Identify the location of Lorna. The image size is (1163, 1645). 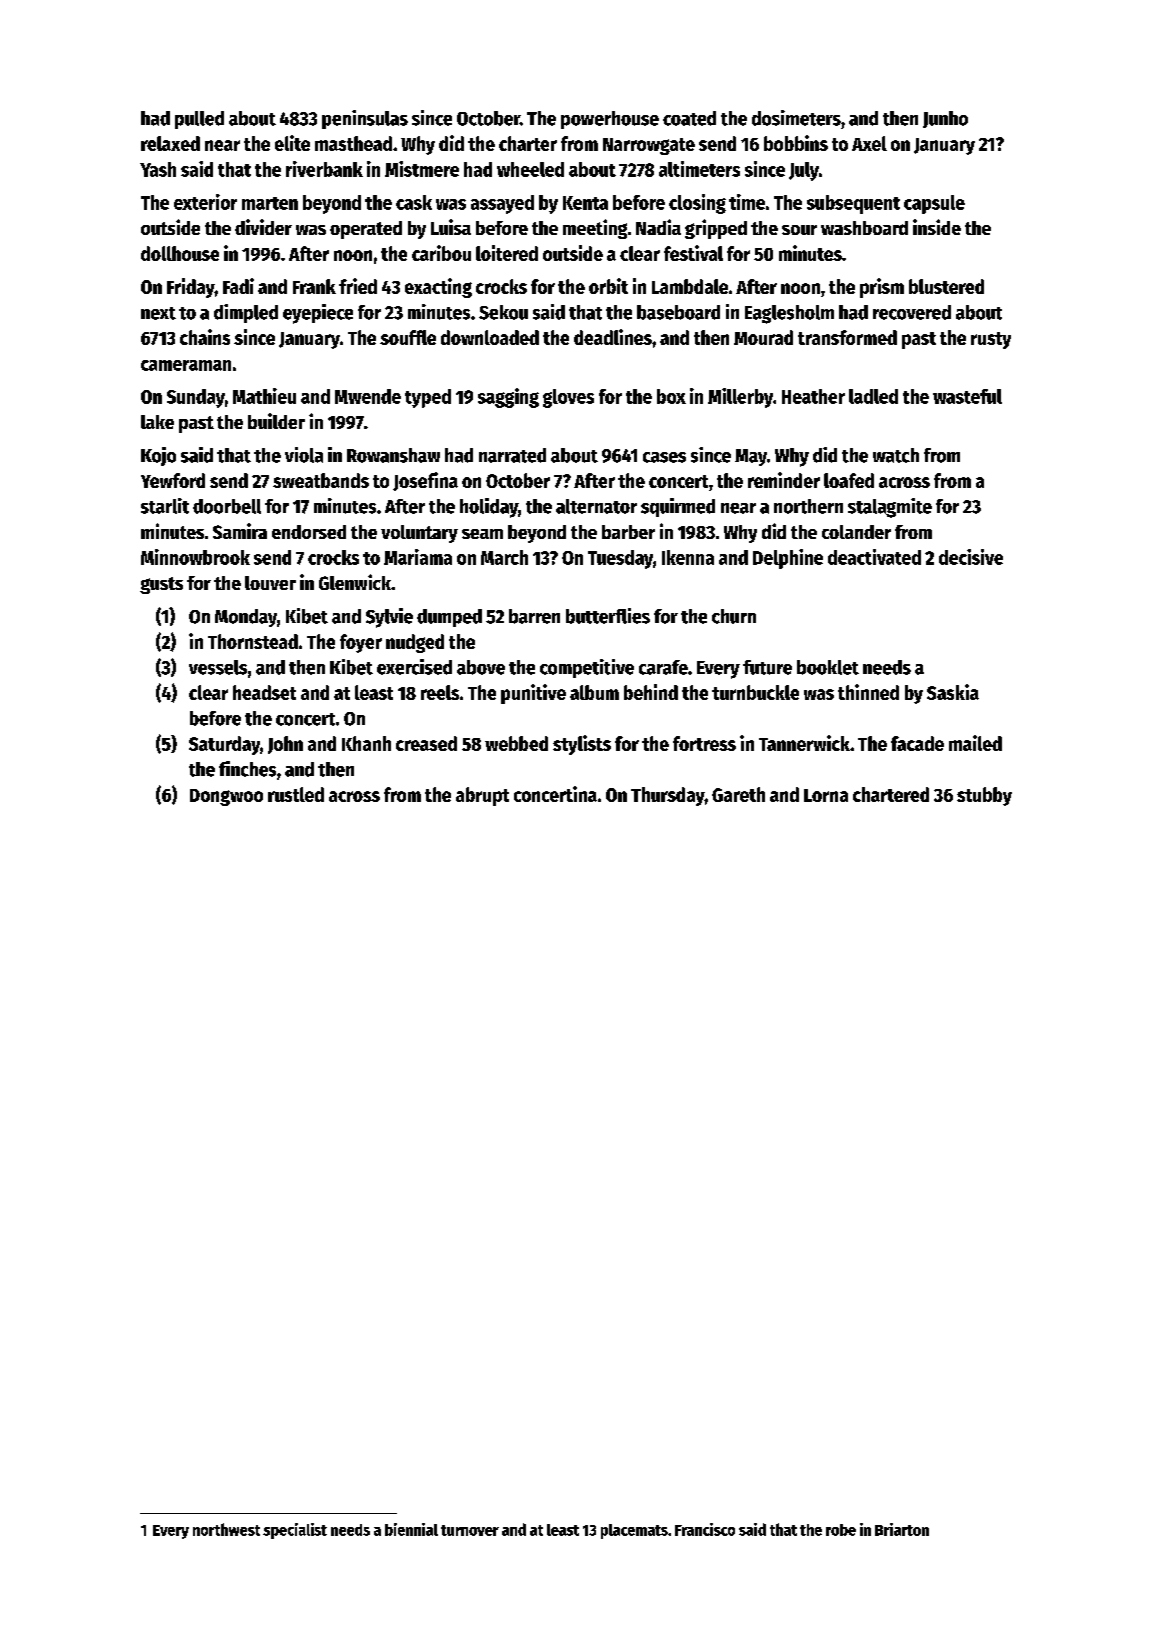
(826, 795).
